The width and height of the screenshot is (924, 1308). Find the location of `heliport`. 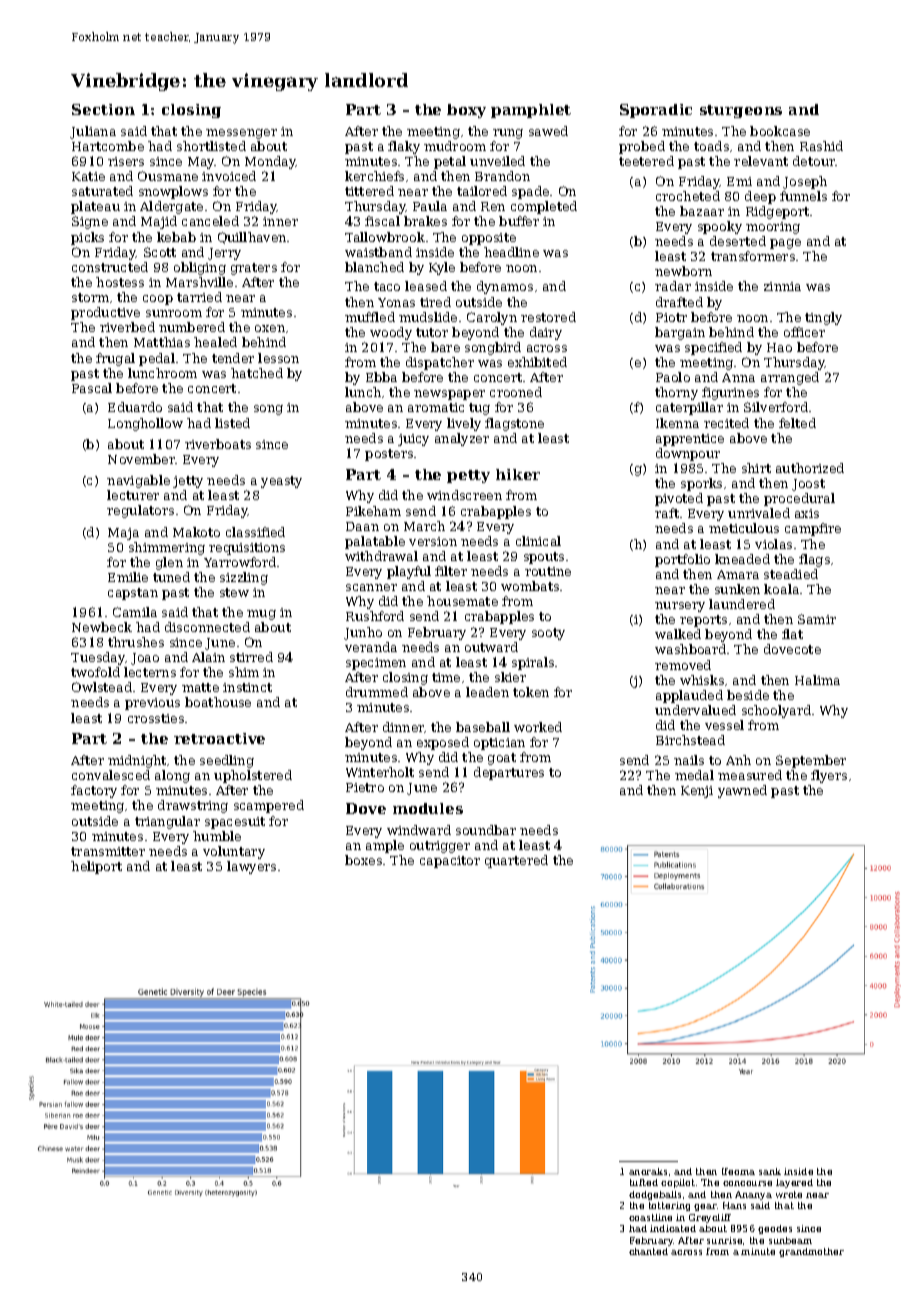

heliport is located at coordinates (96, 867).
